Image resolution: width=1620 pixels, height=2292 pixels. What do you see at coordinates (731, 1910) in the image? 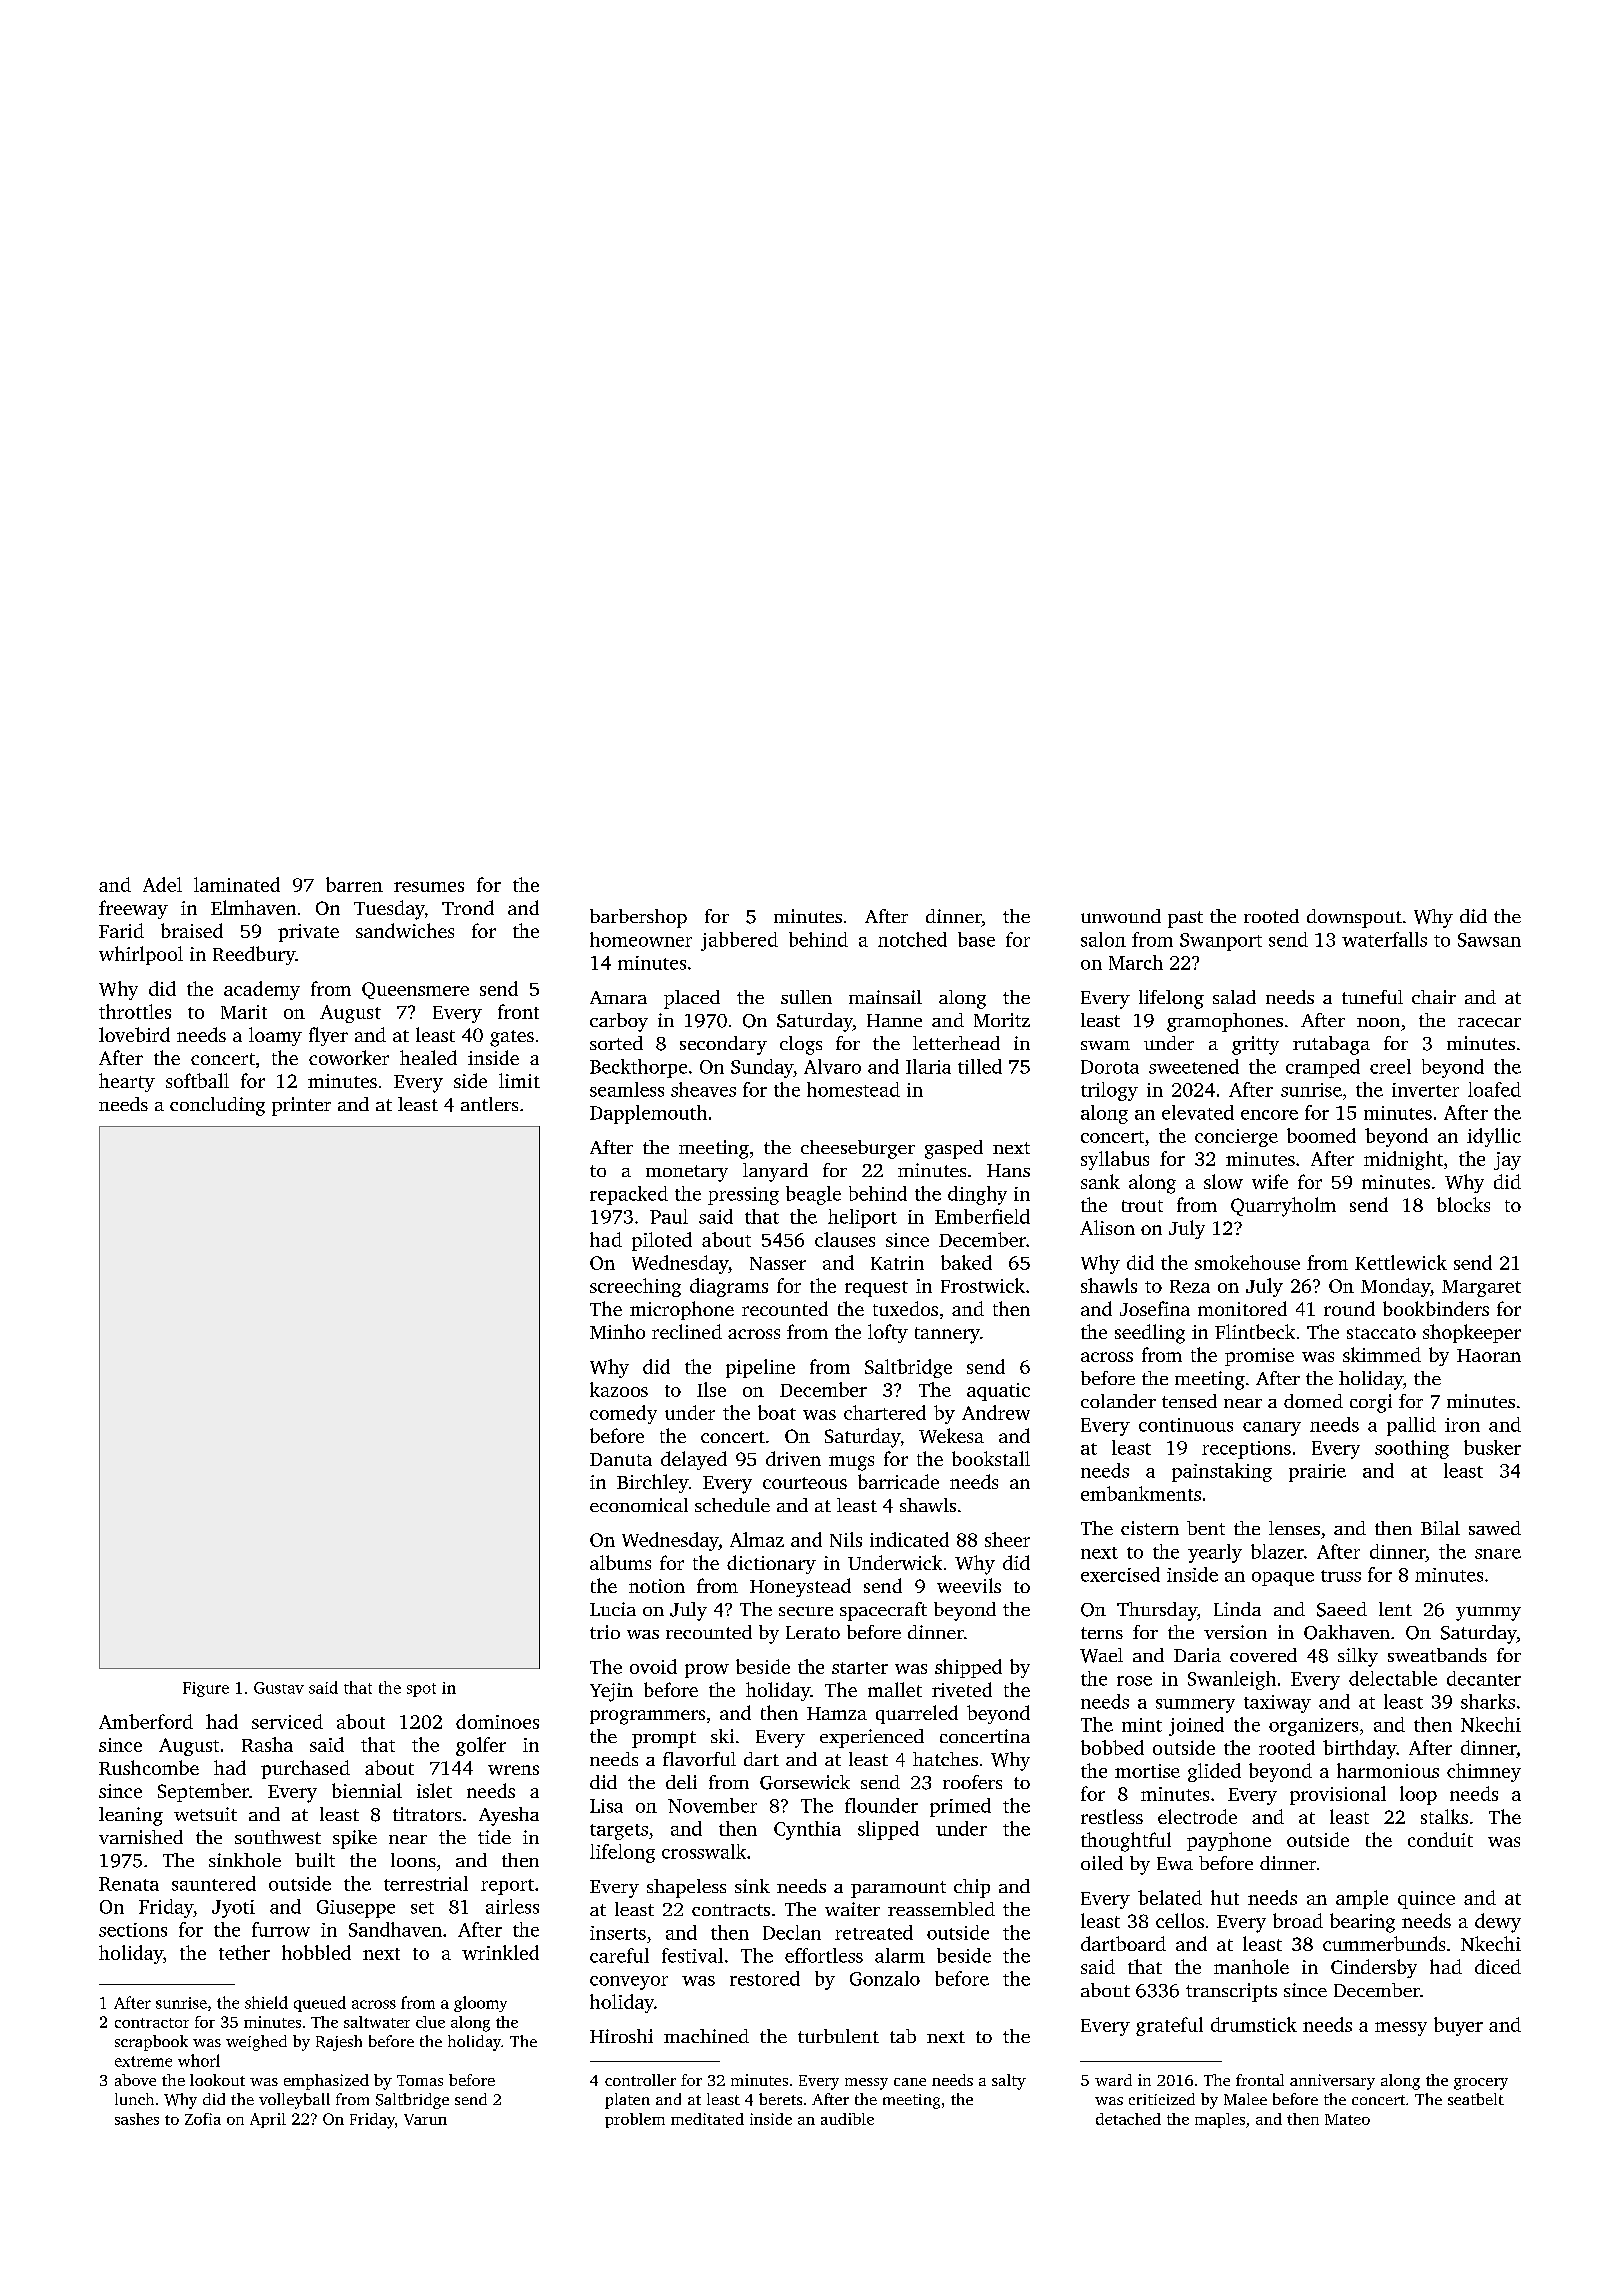
I see `contracts` at bounding box center [731, 1910].
